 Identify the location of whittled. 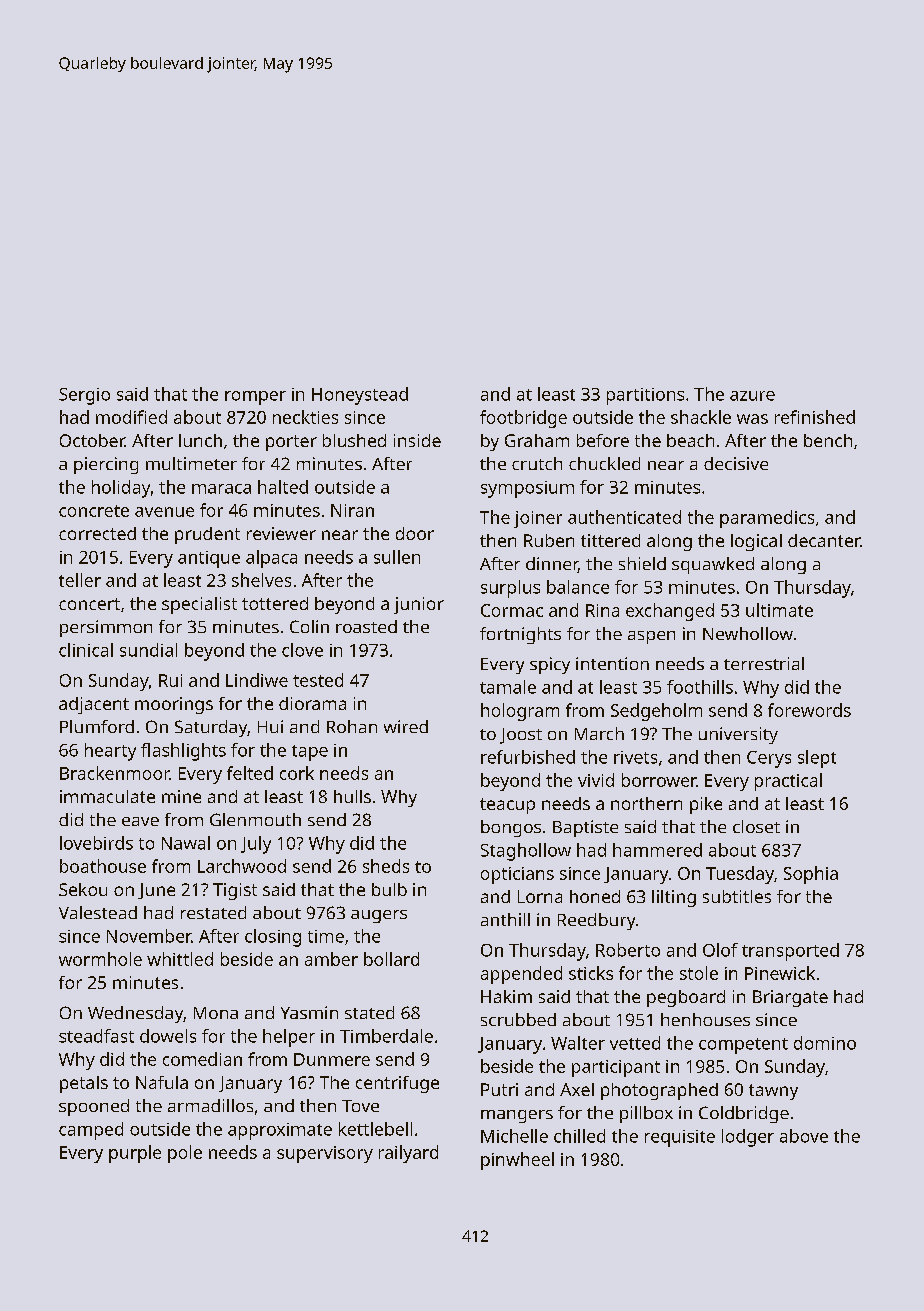
(180, 959).
